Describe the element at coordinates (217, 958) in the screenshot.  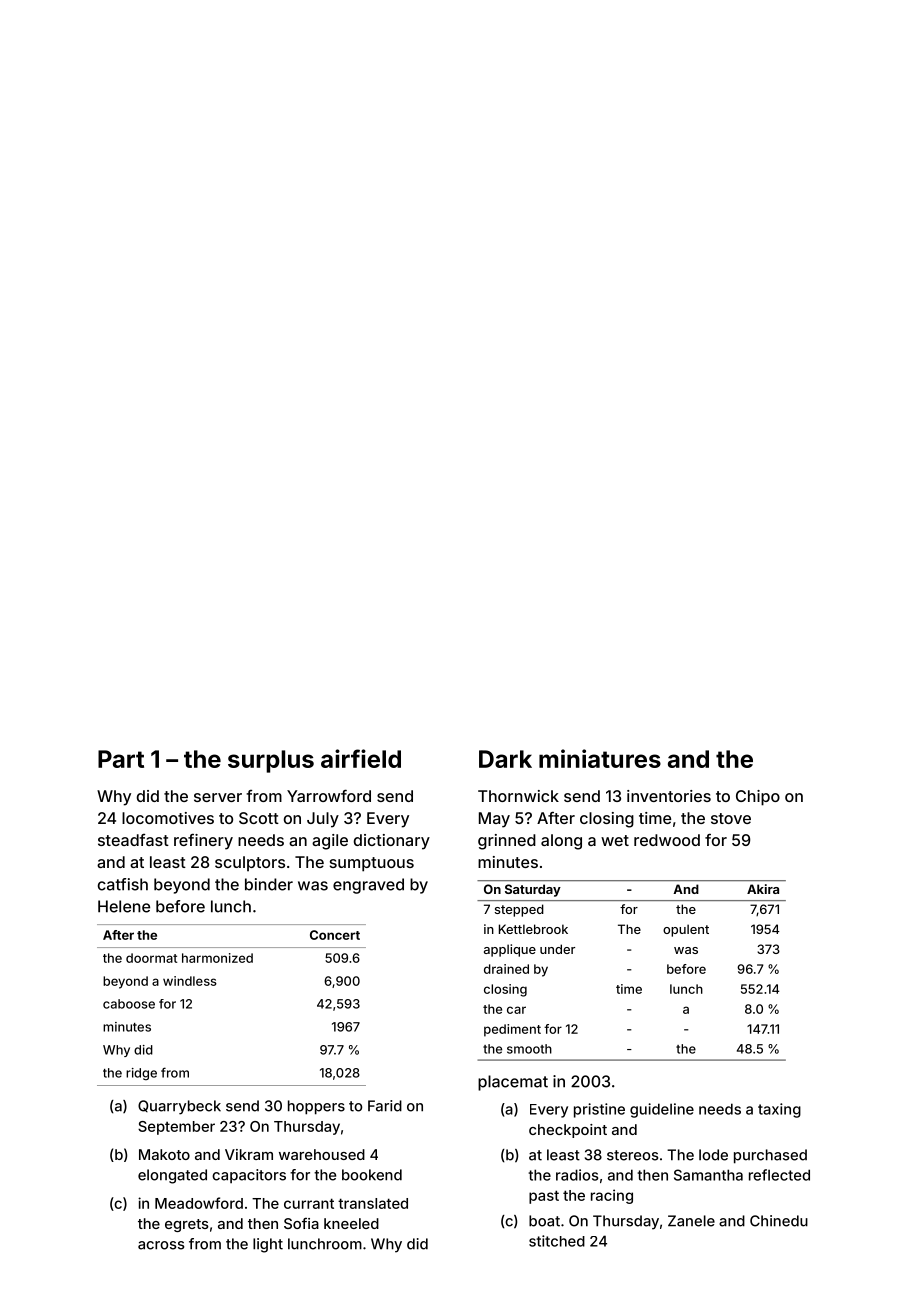
I see `harmonized` at that location.
